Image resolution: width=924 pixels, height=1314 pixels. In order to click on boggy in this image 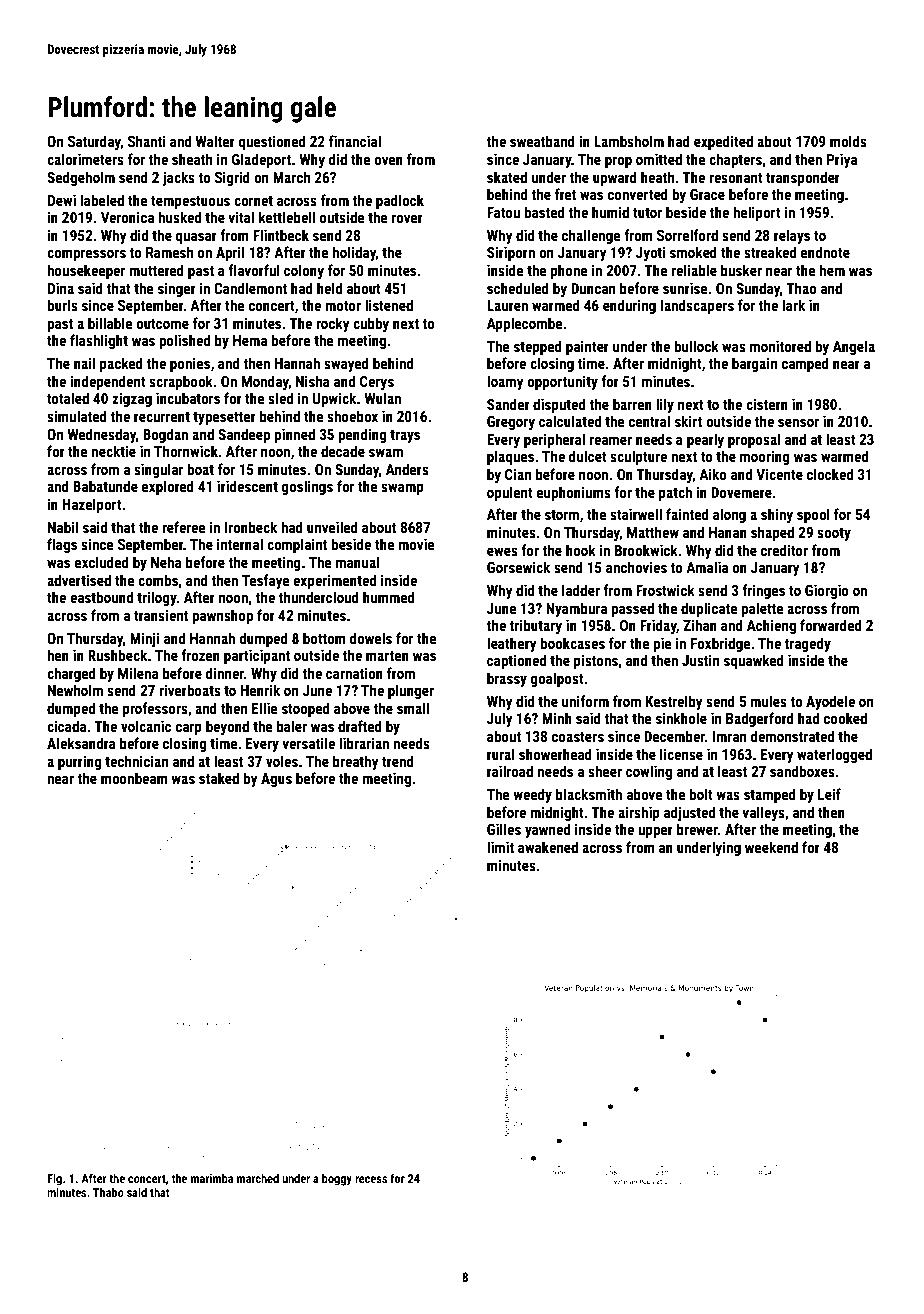, I will do `click(337, 1179)`.
